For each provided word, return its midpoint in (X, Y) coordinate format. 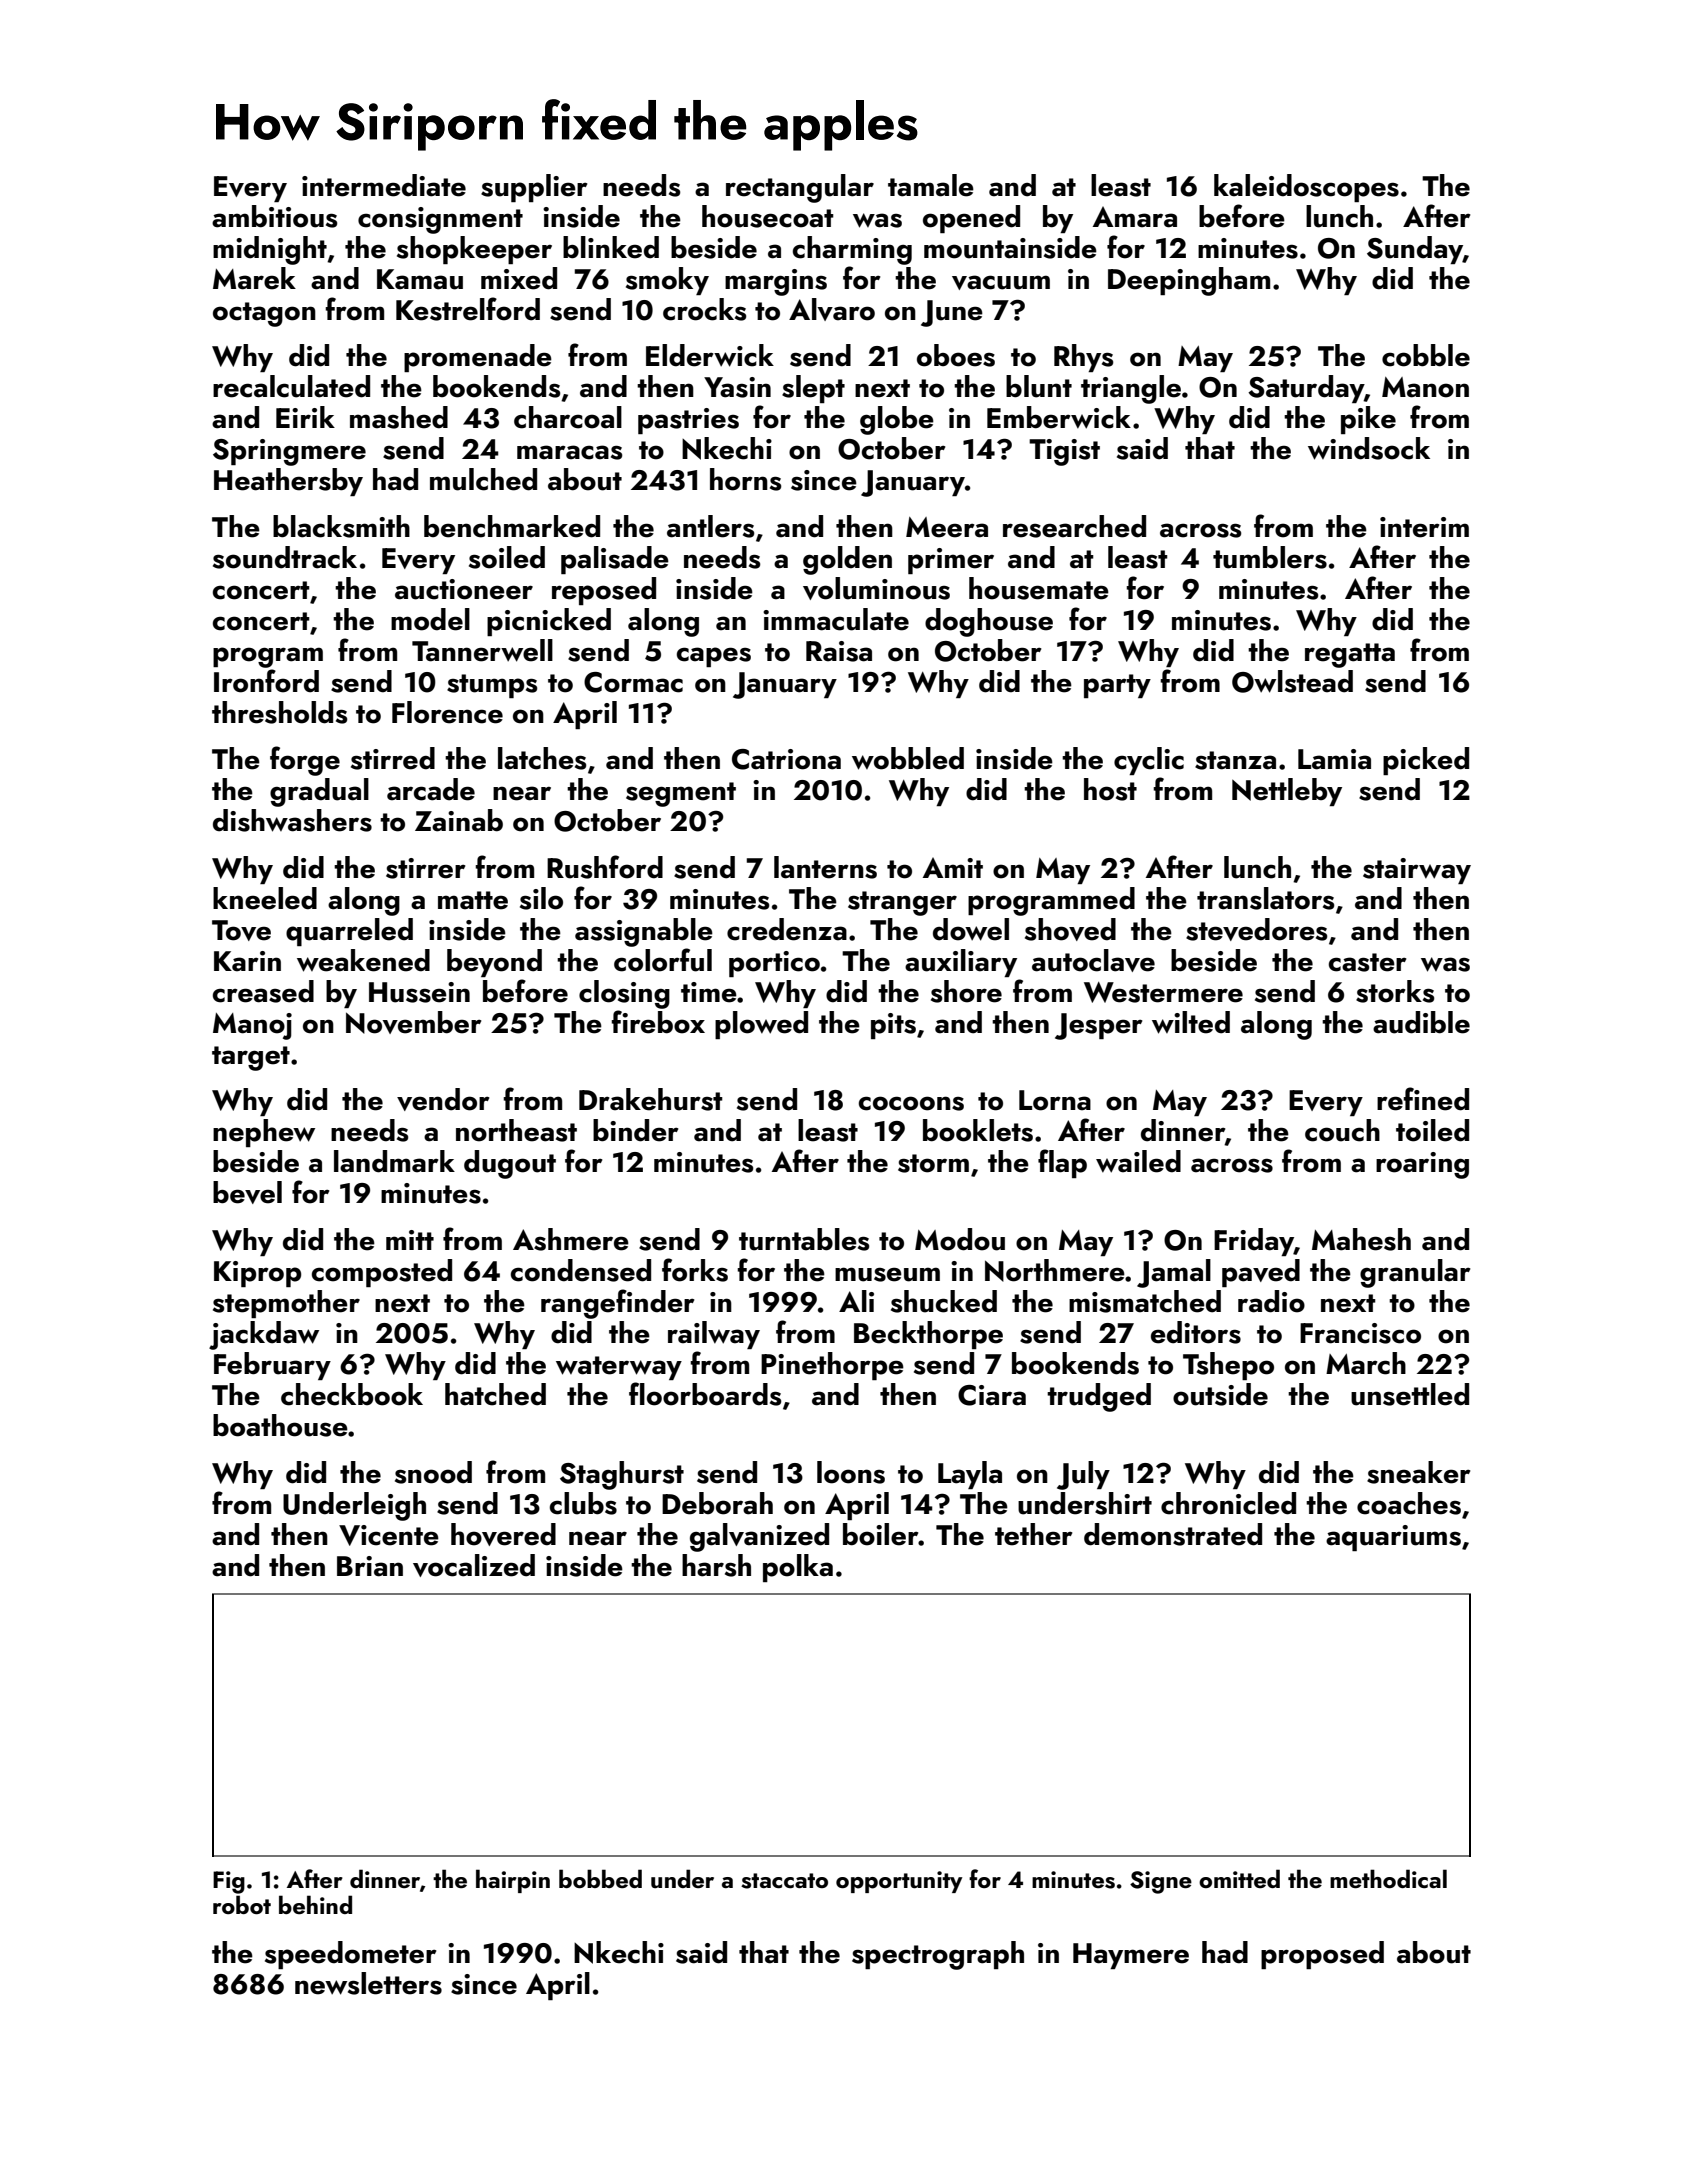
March (1366, 1363)
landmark (394, 1161)
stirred (393, 758)
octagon (264, 314)
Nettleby (1287, 792)
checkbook (352, 1394)
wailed (1138, 1161)
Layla (970, 1475)
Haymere (1131, 1956)
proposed (1322, 1955)
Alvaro (832, 309)
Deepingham (1189, 281)
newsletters (368, 1983)
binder (635, 1130)
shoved (1070, 929)
